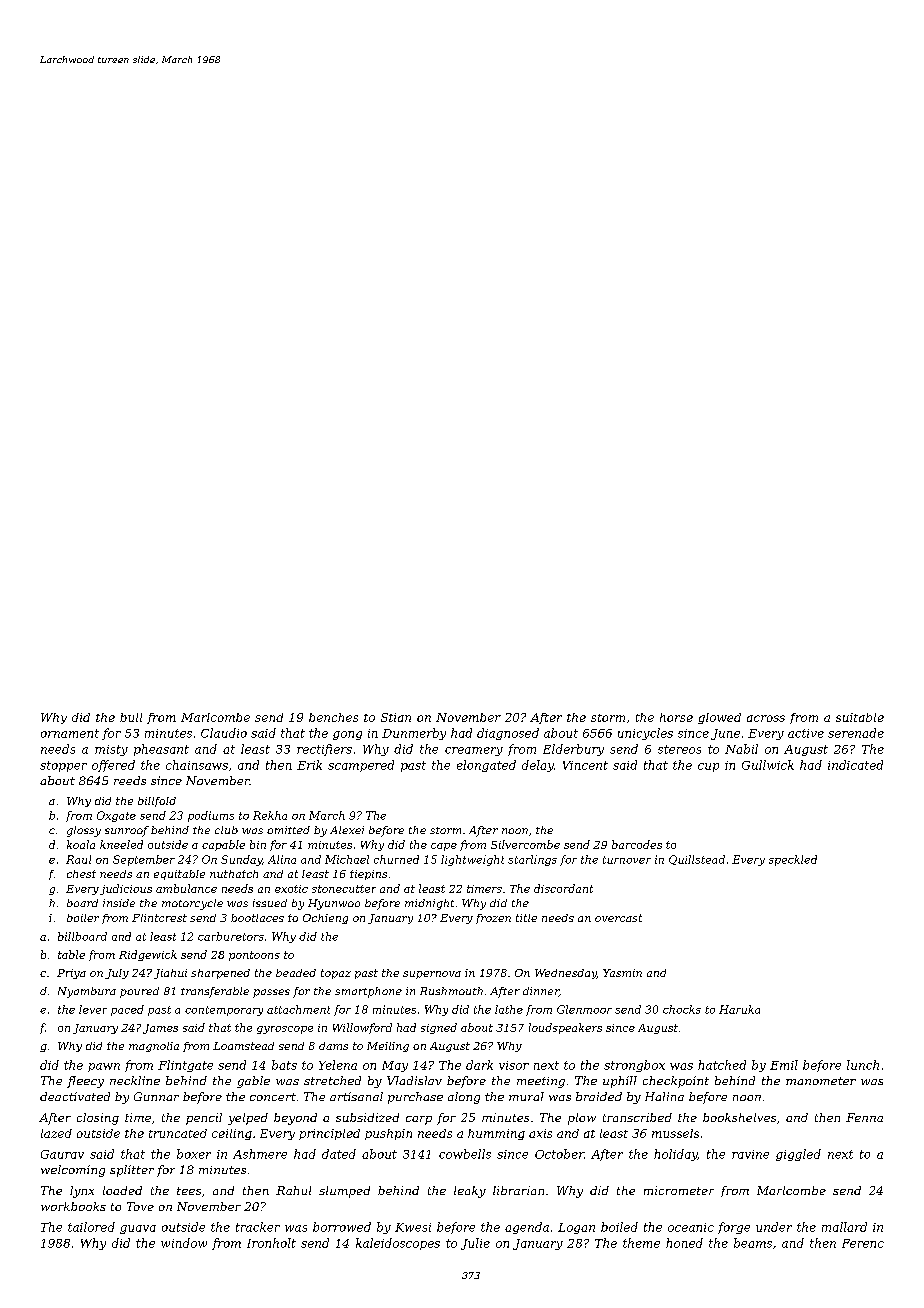 The height and width of the screenshot is (1308, 924). I want to click on theme, so click(641, 1243).
